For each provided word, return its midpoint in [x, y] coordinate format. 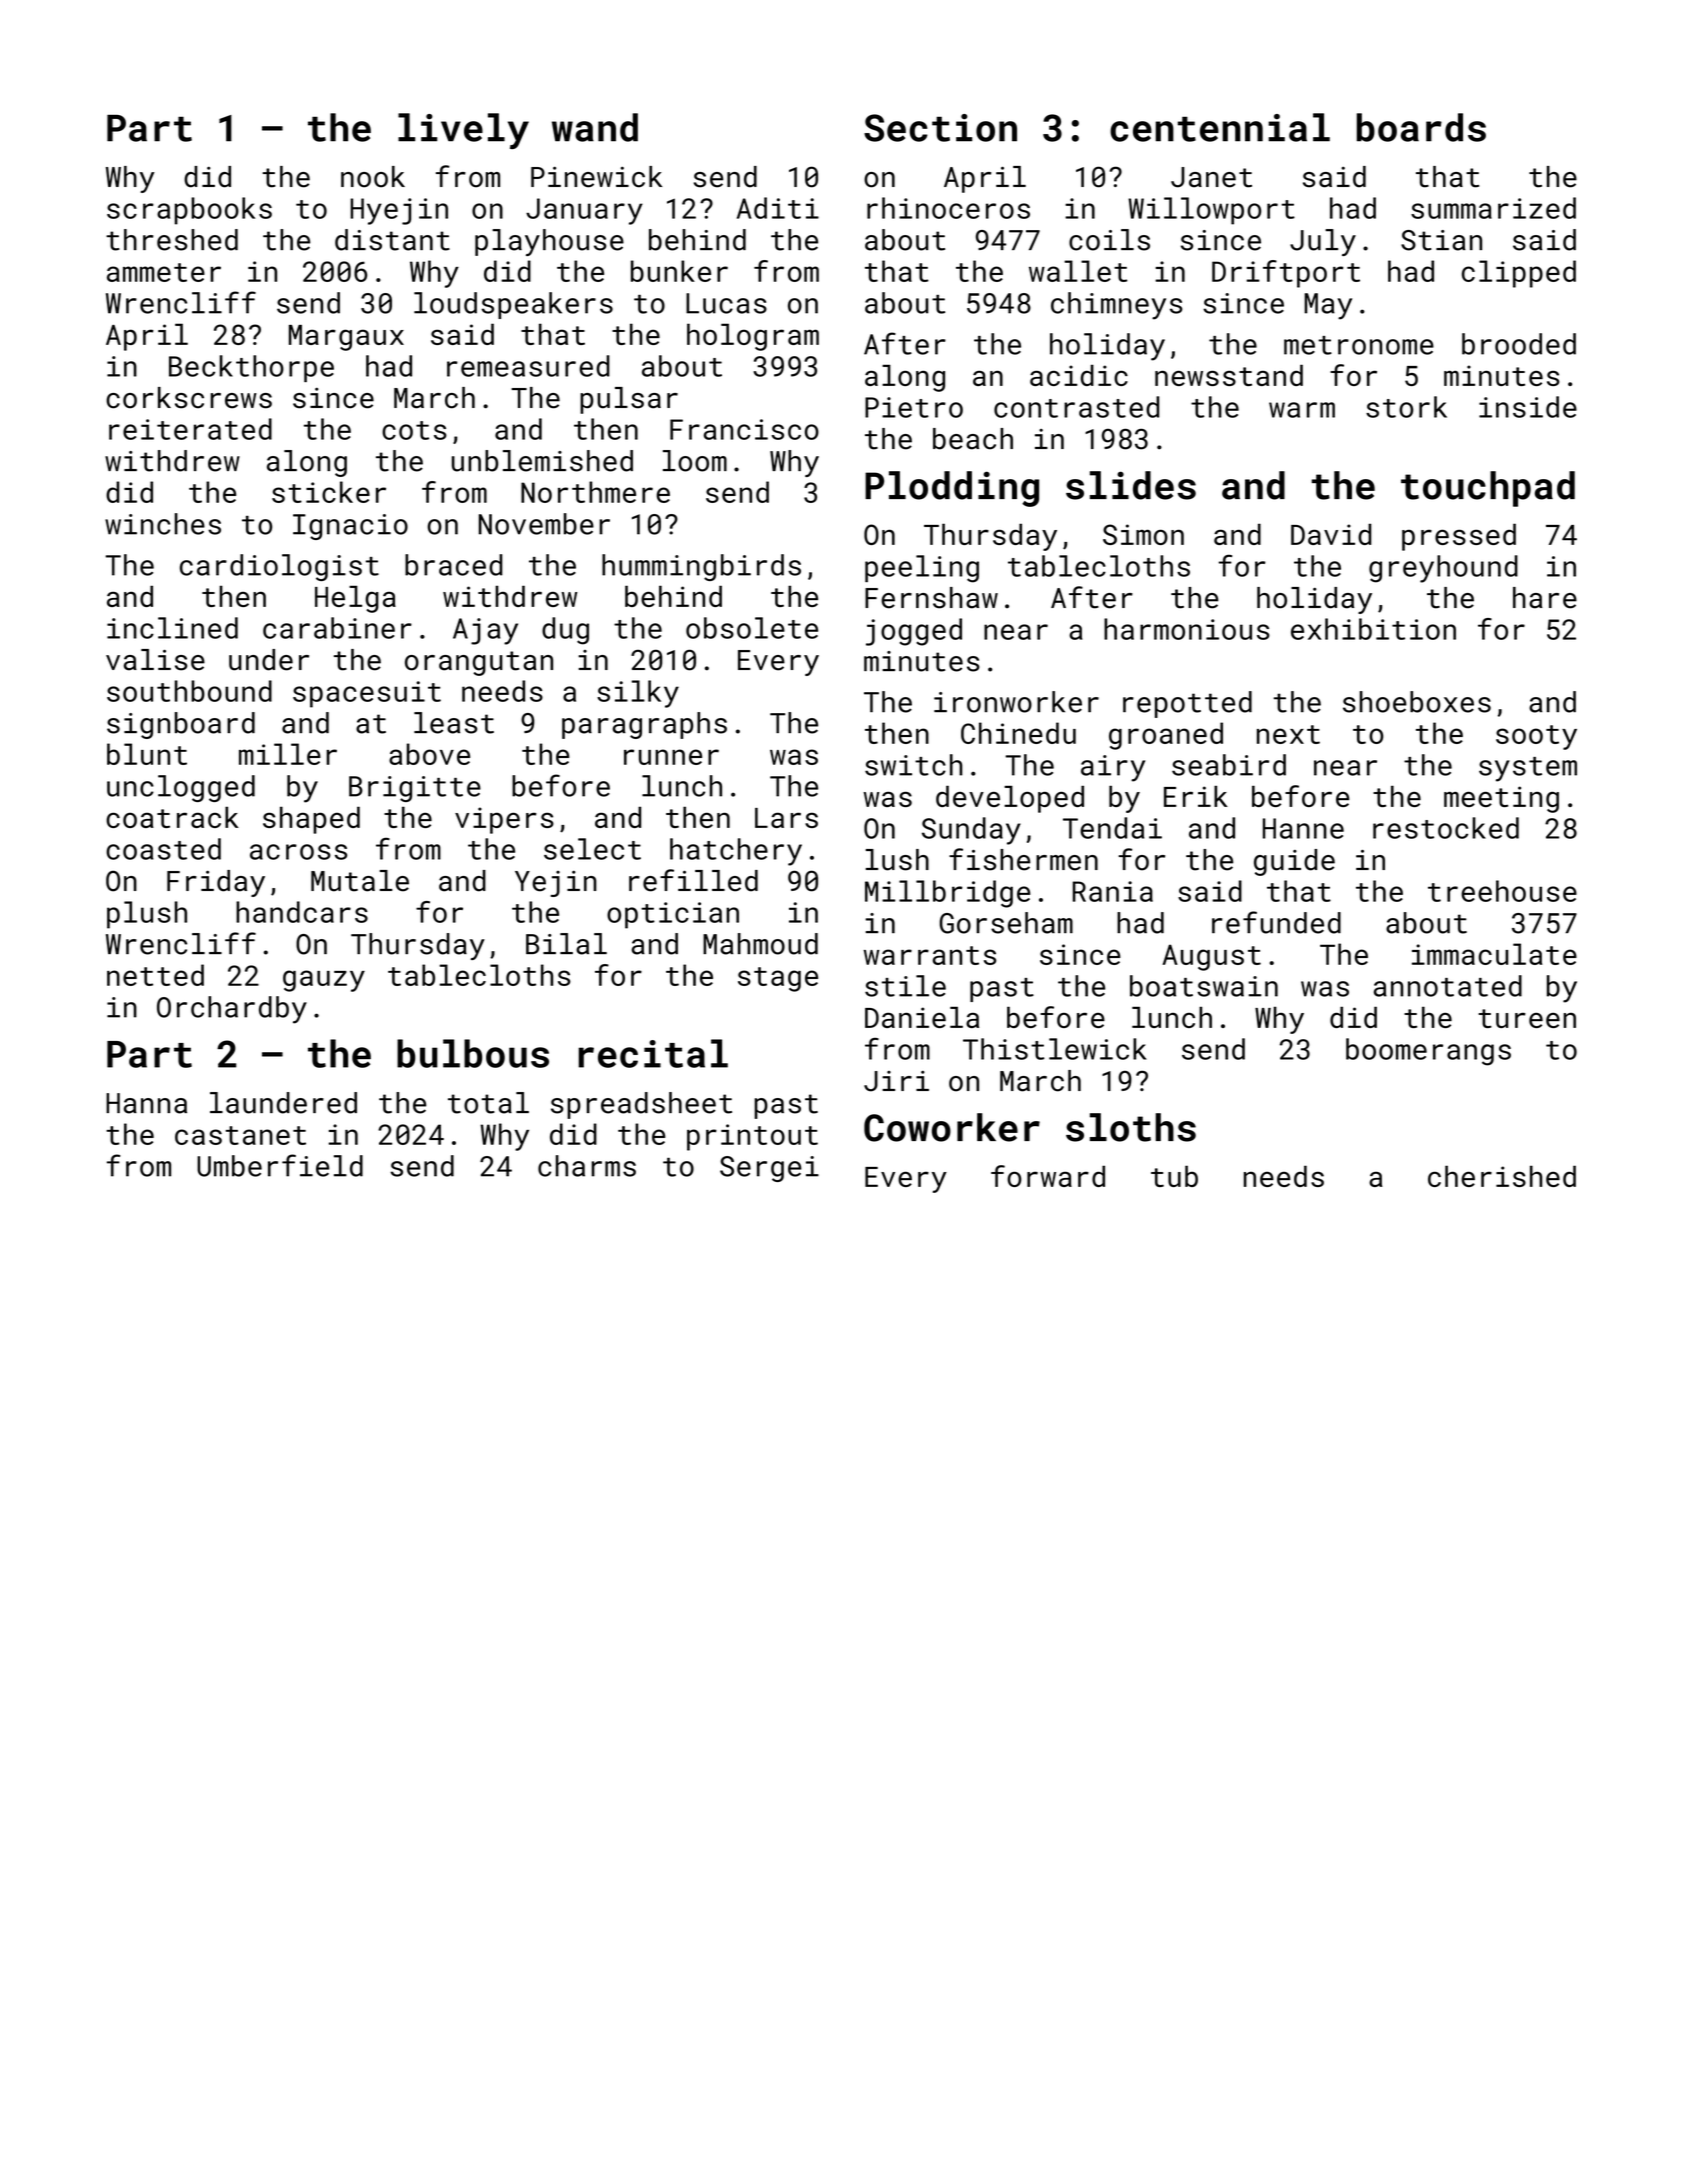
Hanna [146, 1103]
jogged [914, 632]
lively [463, 131]
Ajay [485, 631]
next [1288, 734]
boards [1421, 127]
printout [752, 1137]
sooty [1536, 737]
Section [940, 128]
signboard [181, 725]
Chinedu [1018, 733]
